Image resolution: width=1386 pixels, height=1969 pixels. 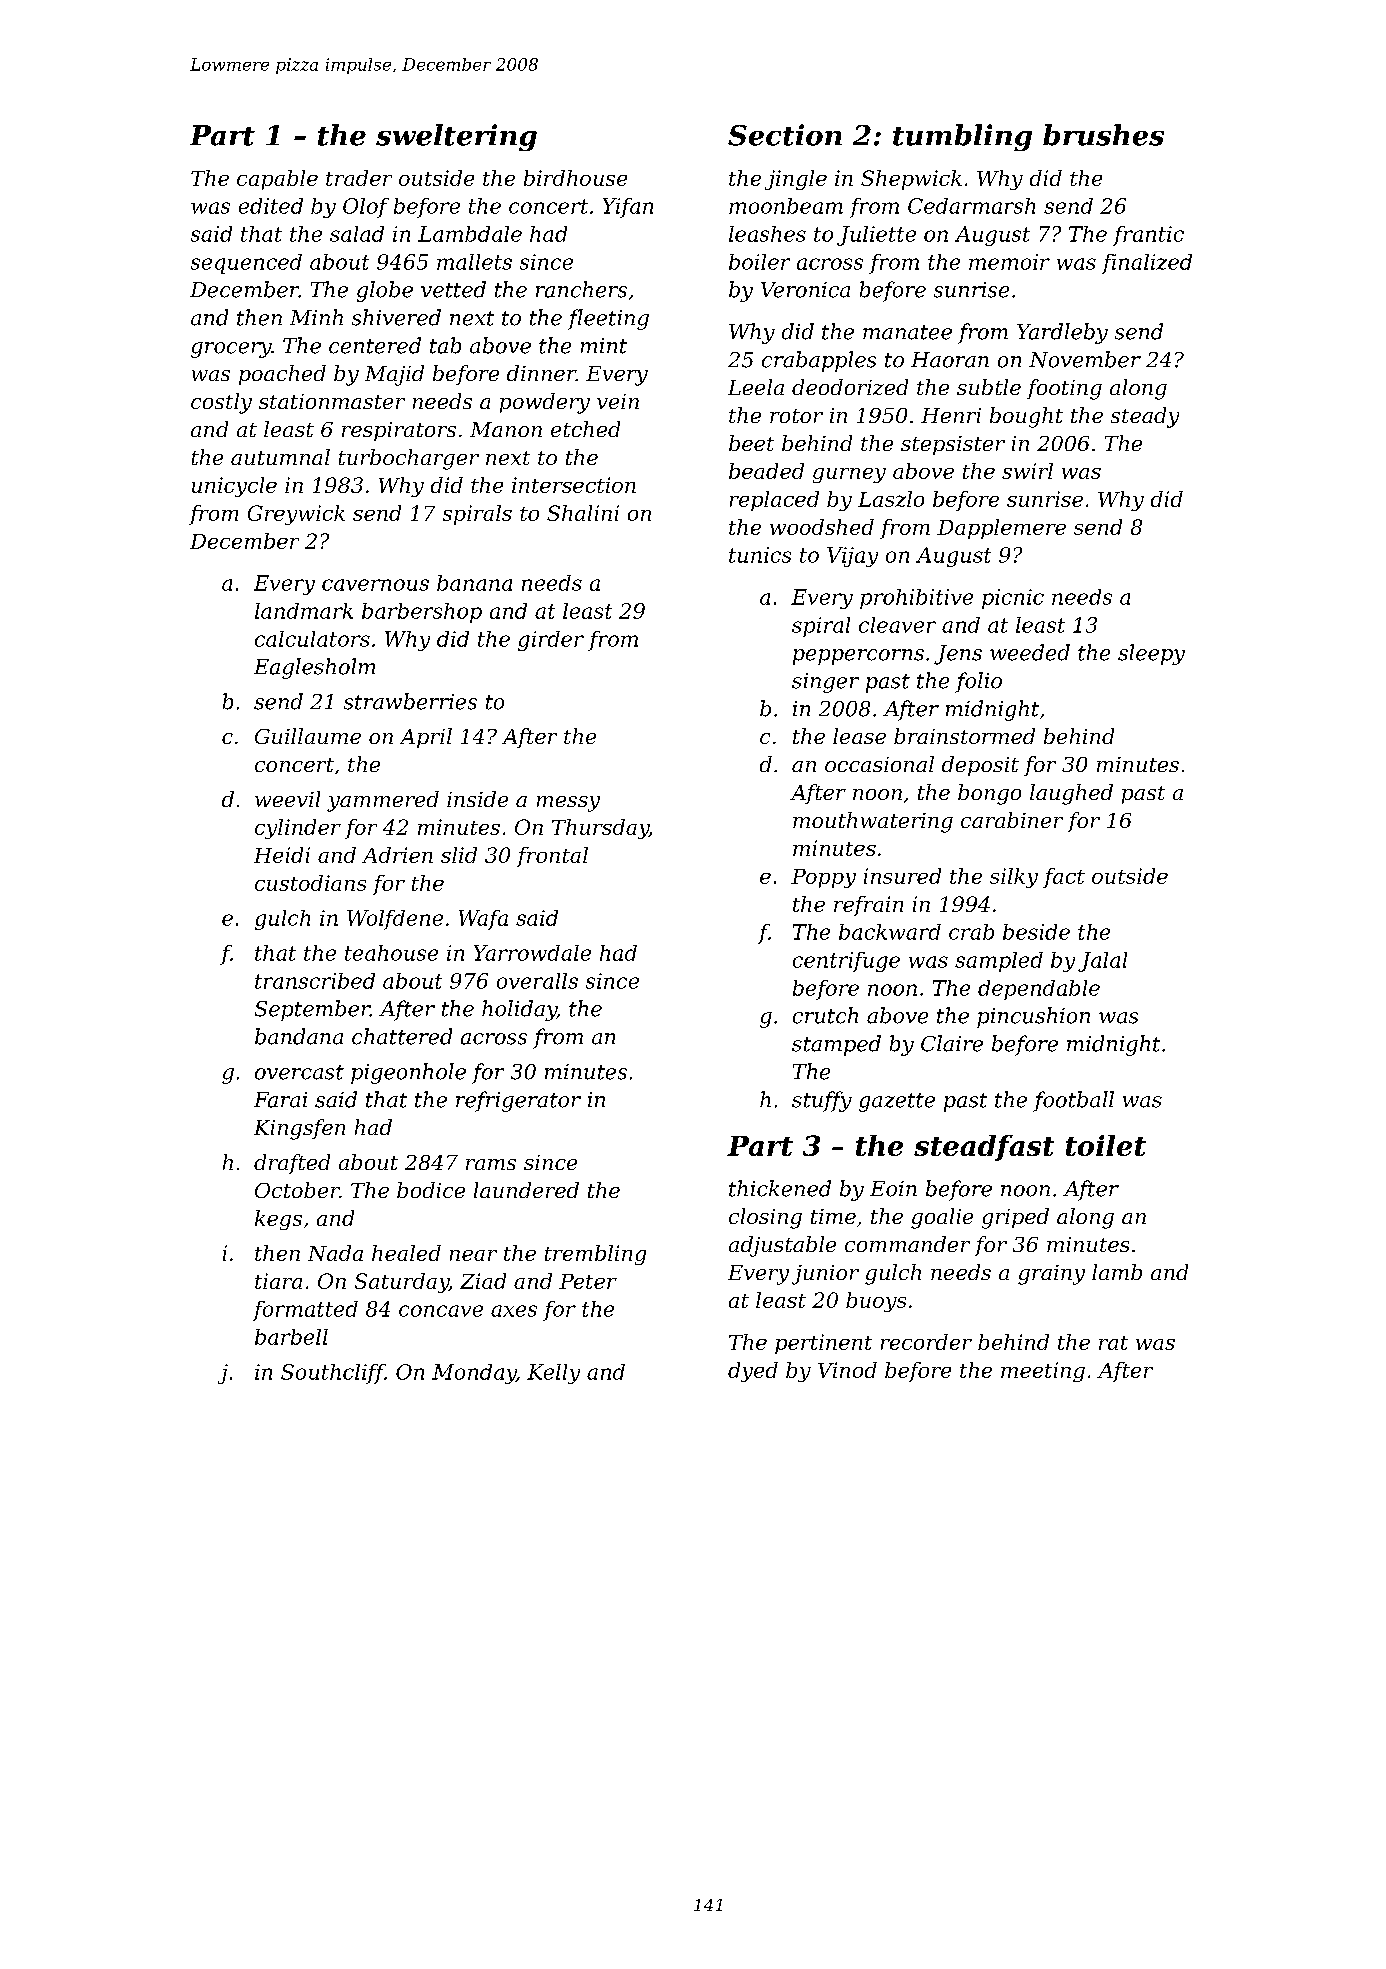 I want to click on dinner, so click(x=541, y=373).
